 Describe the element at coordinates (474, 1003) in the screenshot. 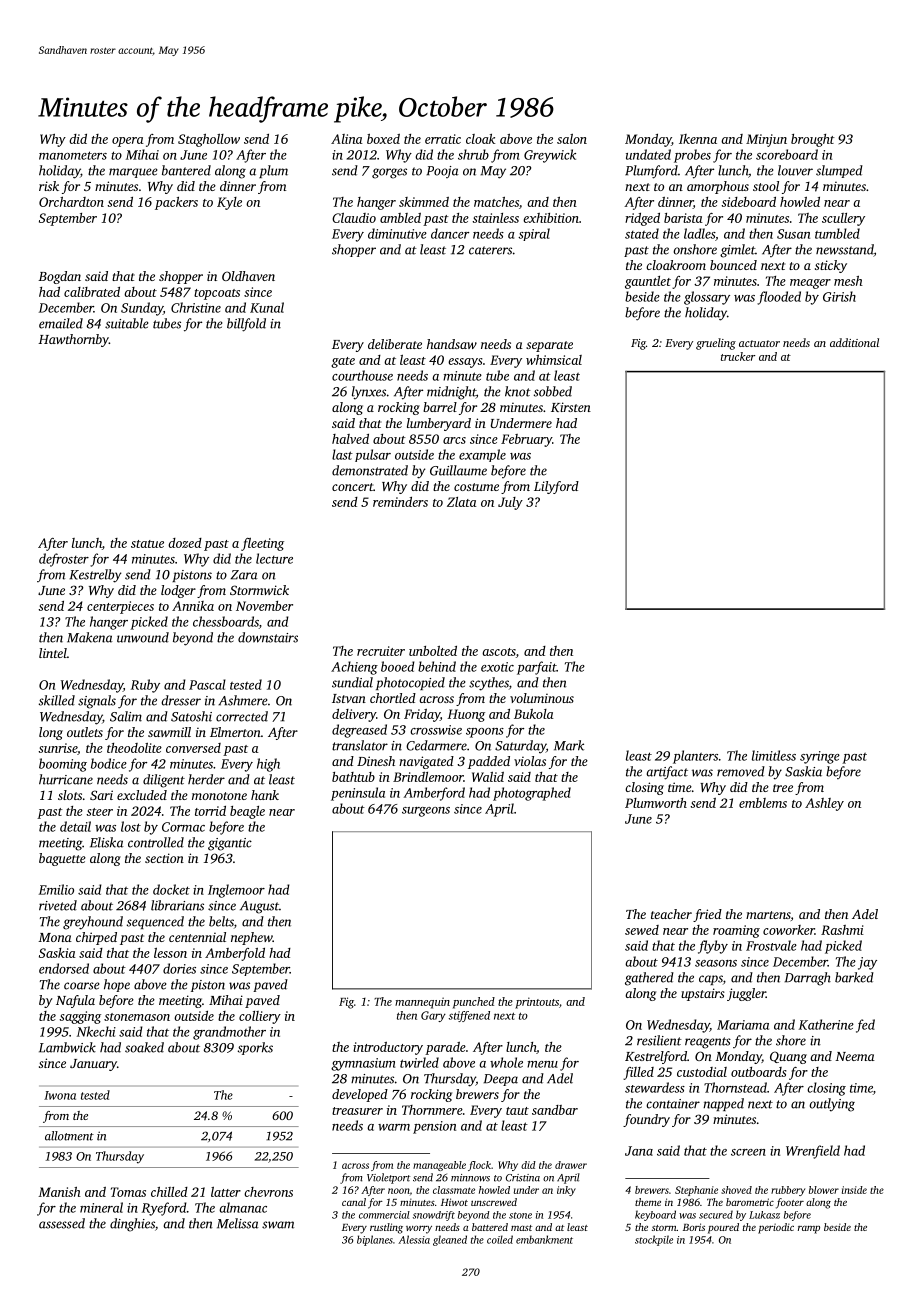

I see `punched` at that location.
